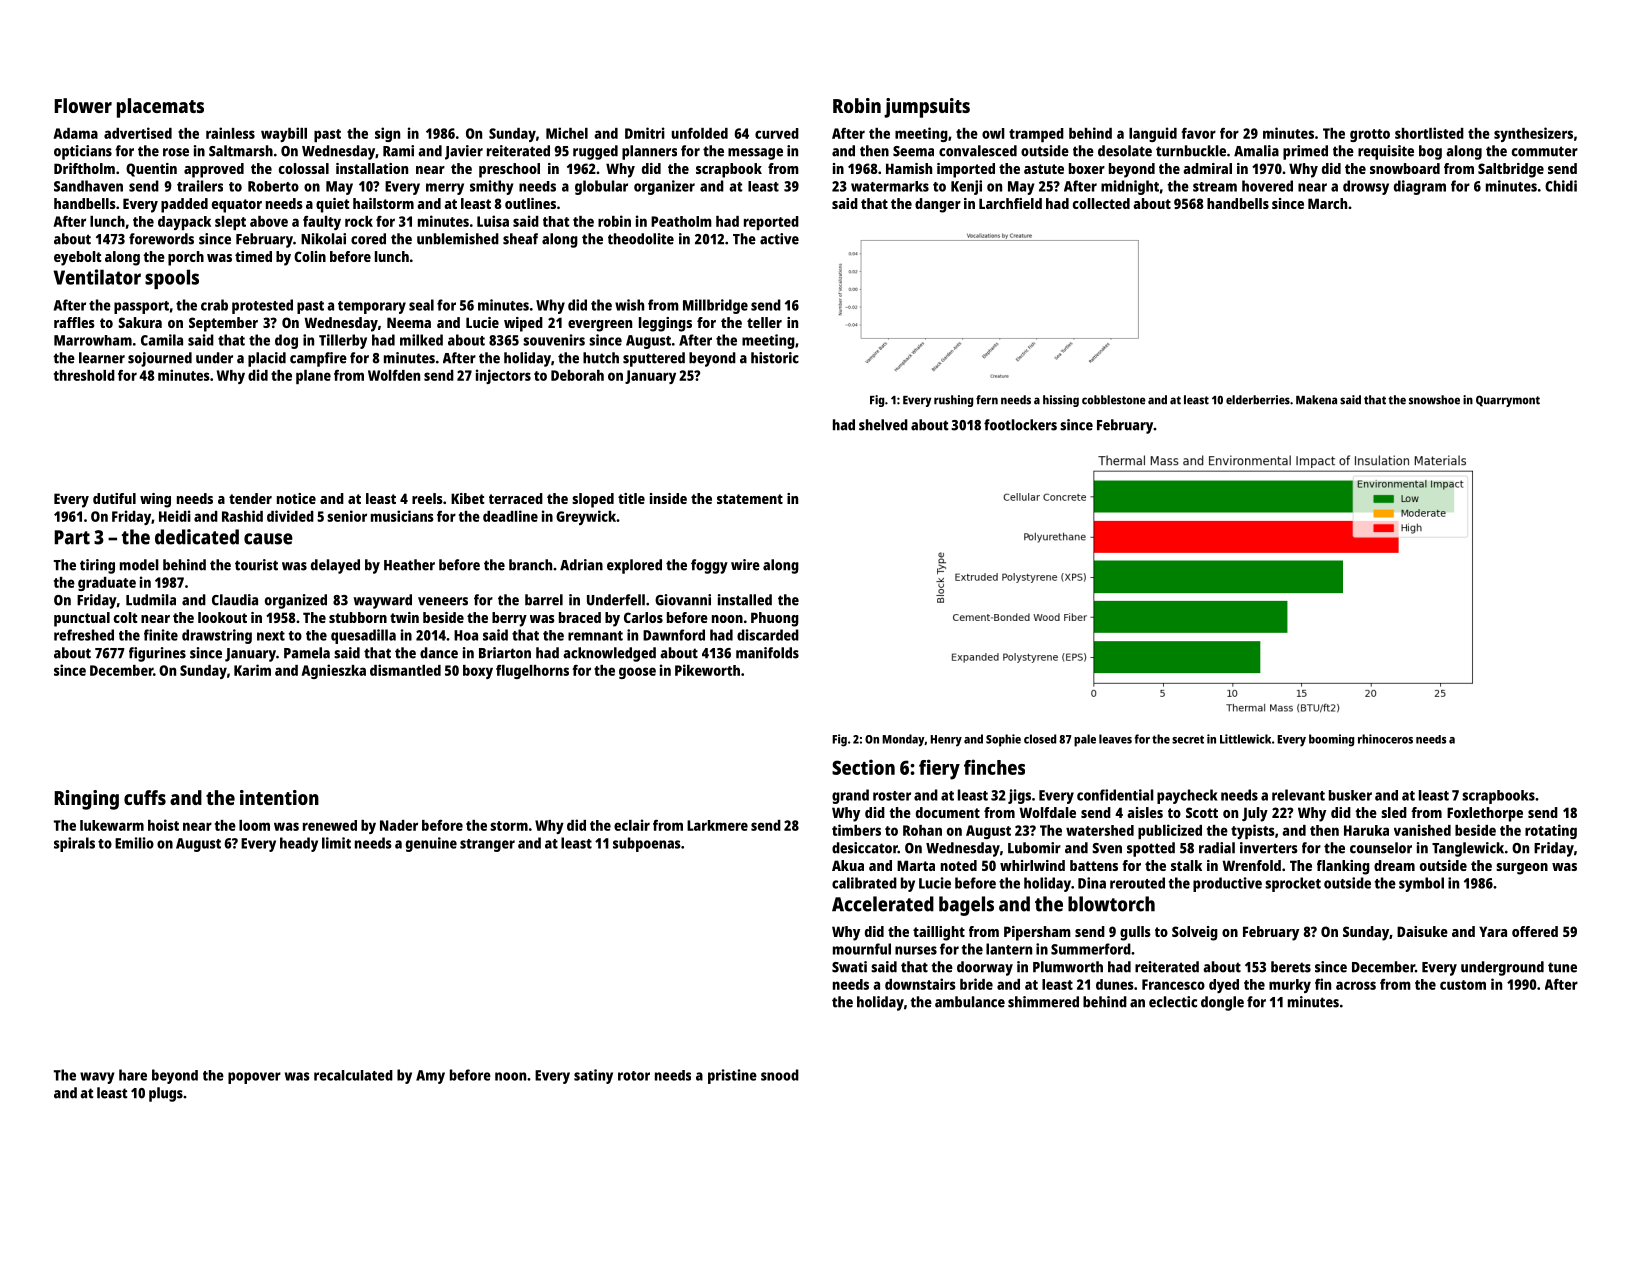 This screenshot has width=1631, height=1261. What do you see at coordinates (1291, 967) in the screenshot?
I see `berets` at bounding box center [1291, 967].
